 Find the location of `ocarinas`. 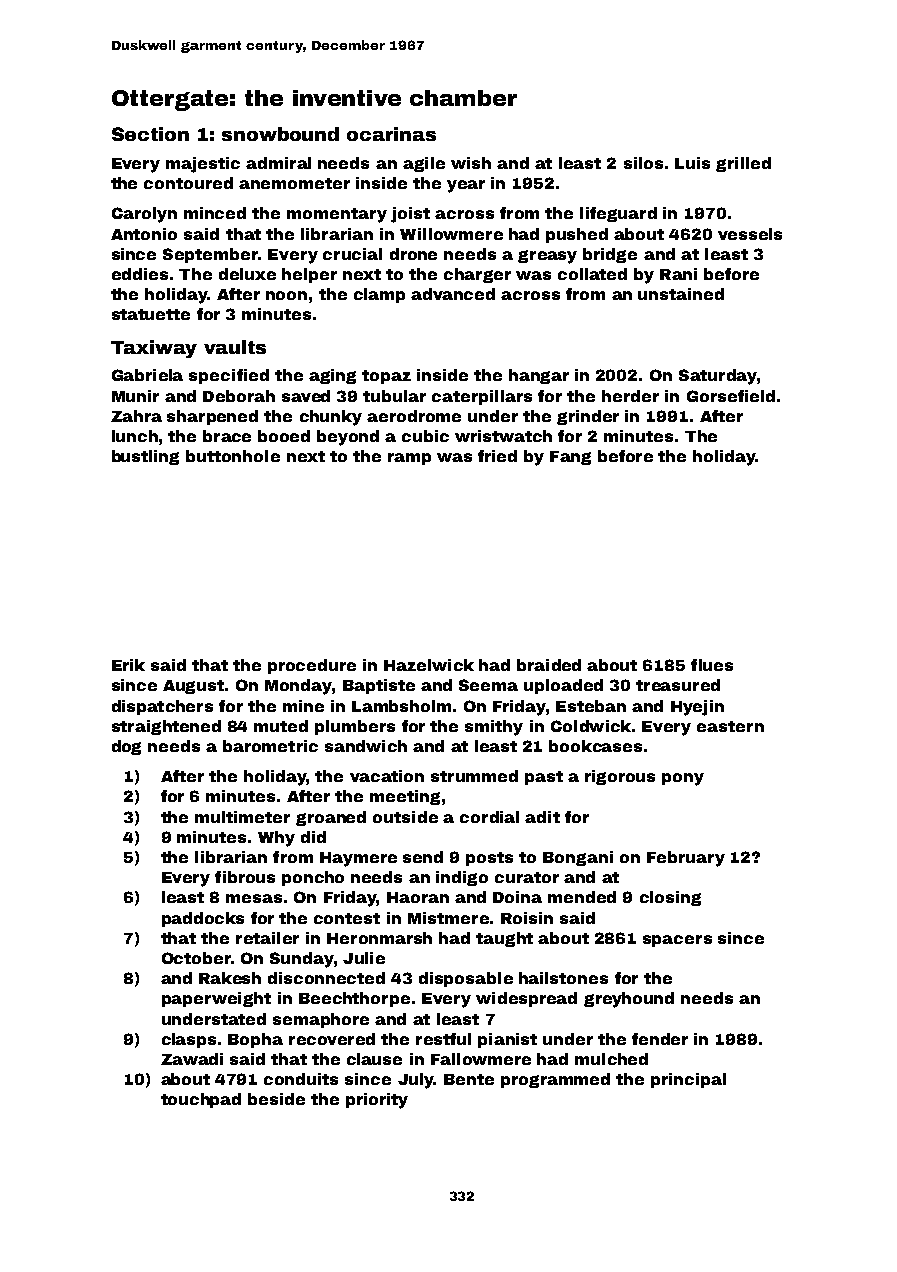

ocarinas is located at coordinates (391, 134).
